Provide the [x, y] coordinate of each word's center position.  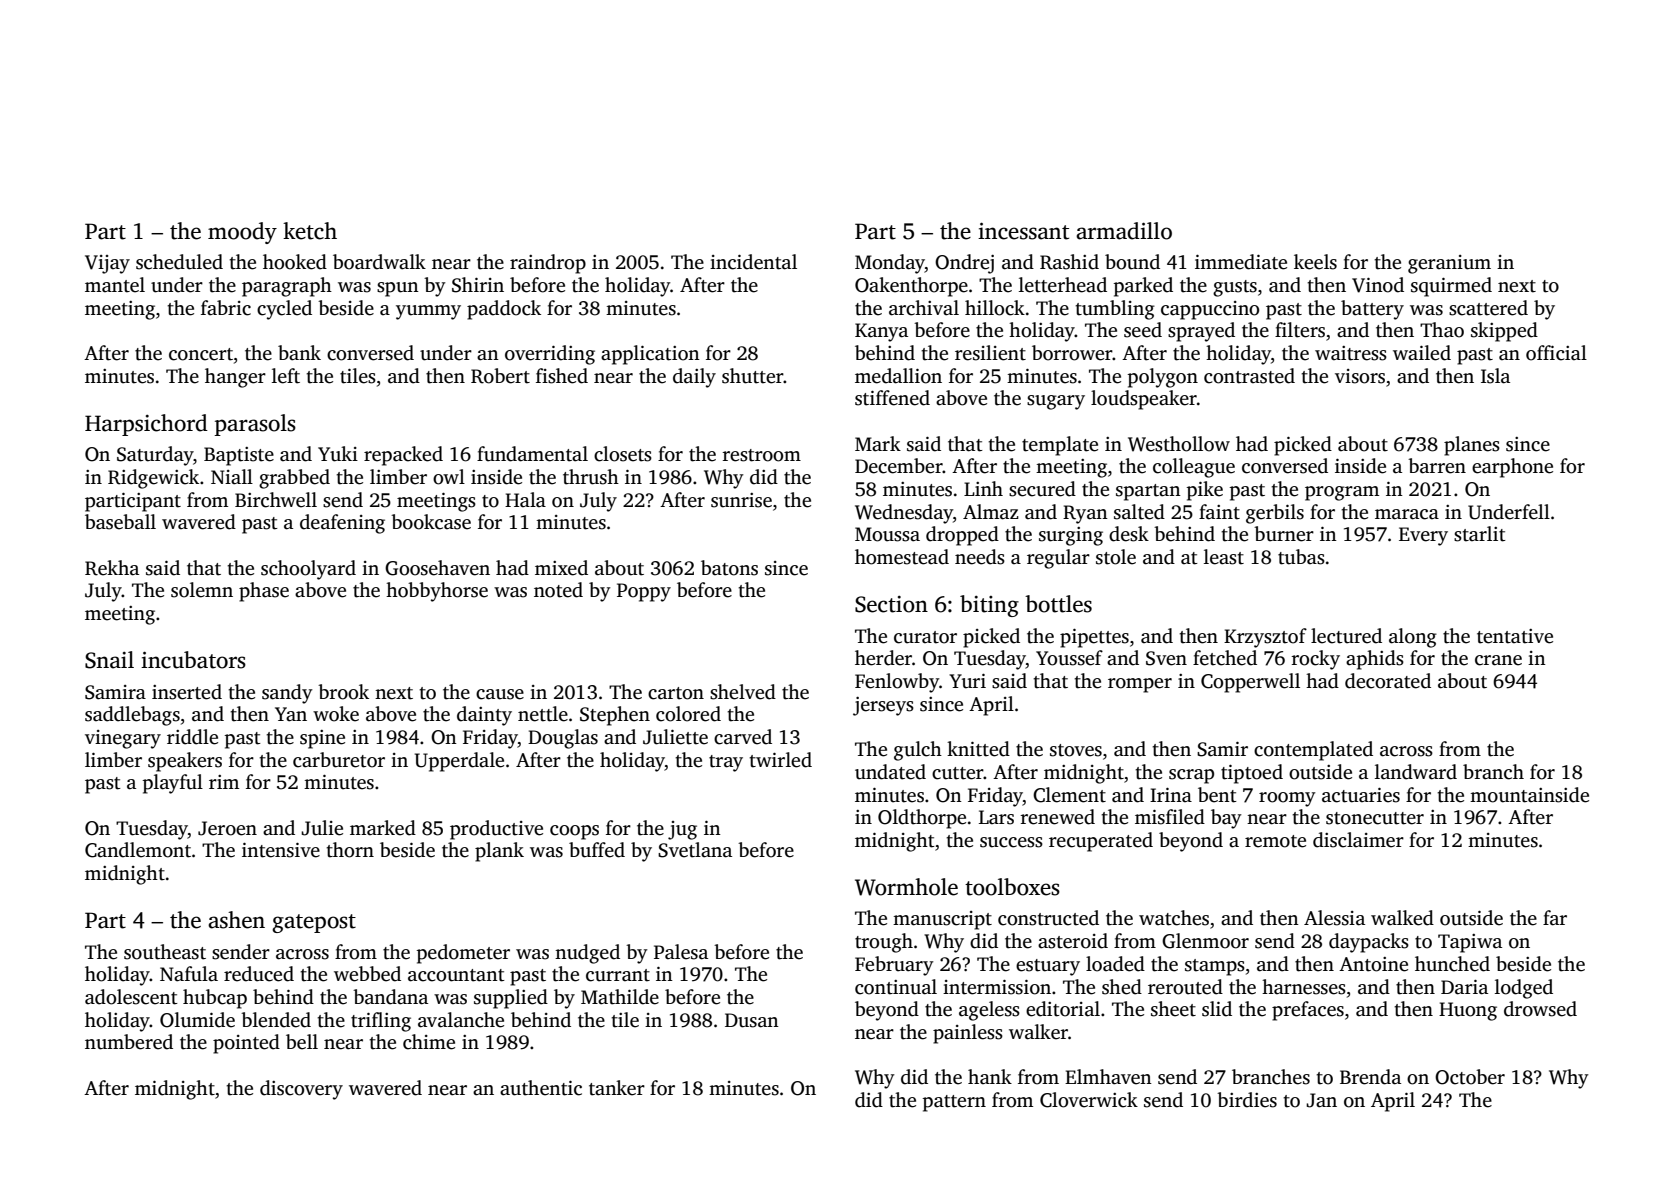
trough [884, 943]
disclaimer [1358, 840]
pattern [954, 1103]
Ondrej [964, 264]
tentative [1515, 636]
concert [201, 354]
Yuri [967, 681]
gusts [1235, 288]
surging [1071, 536]
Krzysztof [1265, 638]
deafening [342, 524]
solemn [202, 590]
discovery [301, 1090]
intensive [281, 850]
